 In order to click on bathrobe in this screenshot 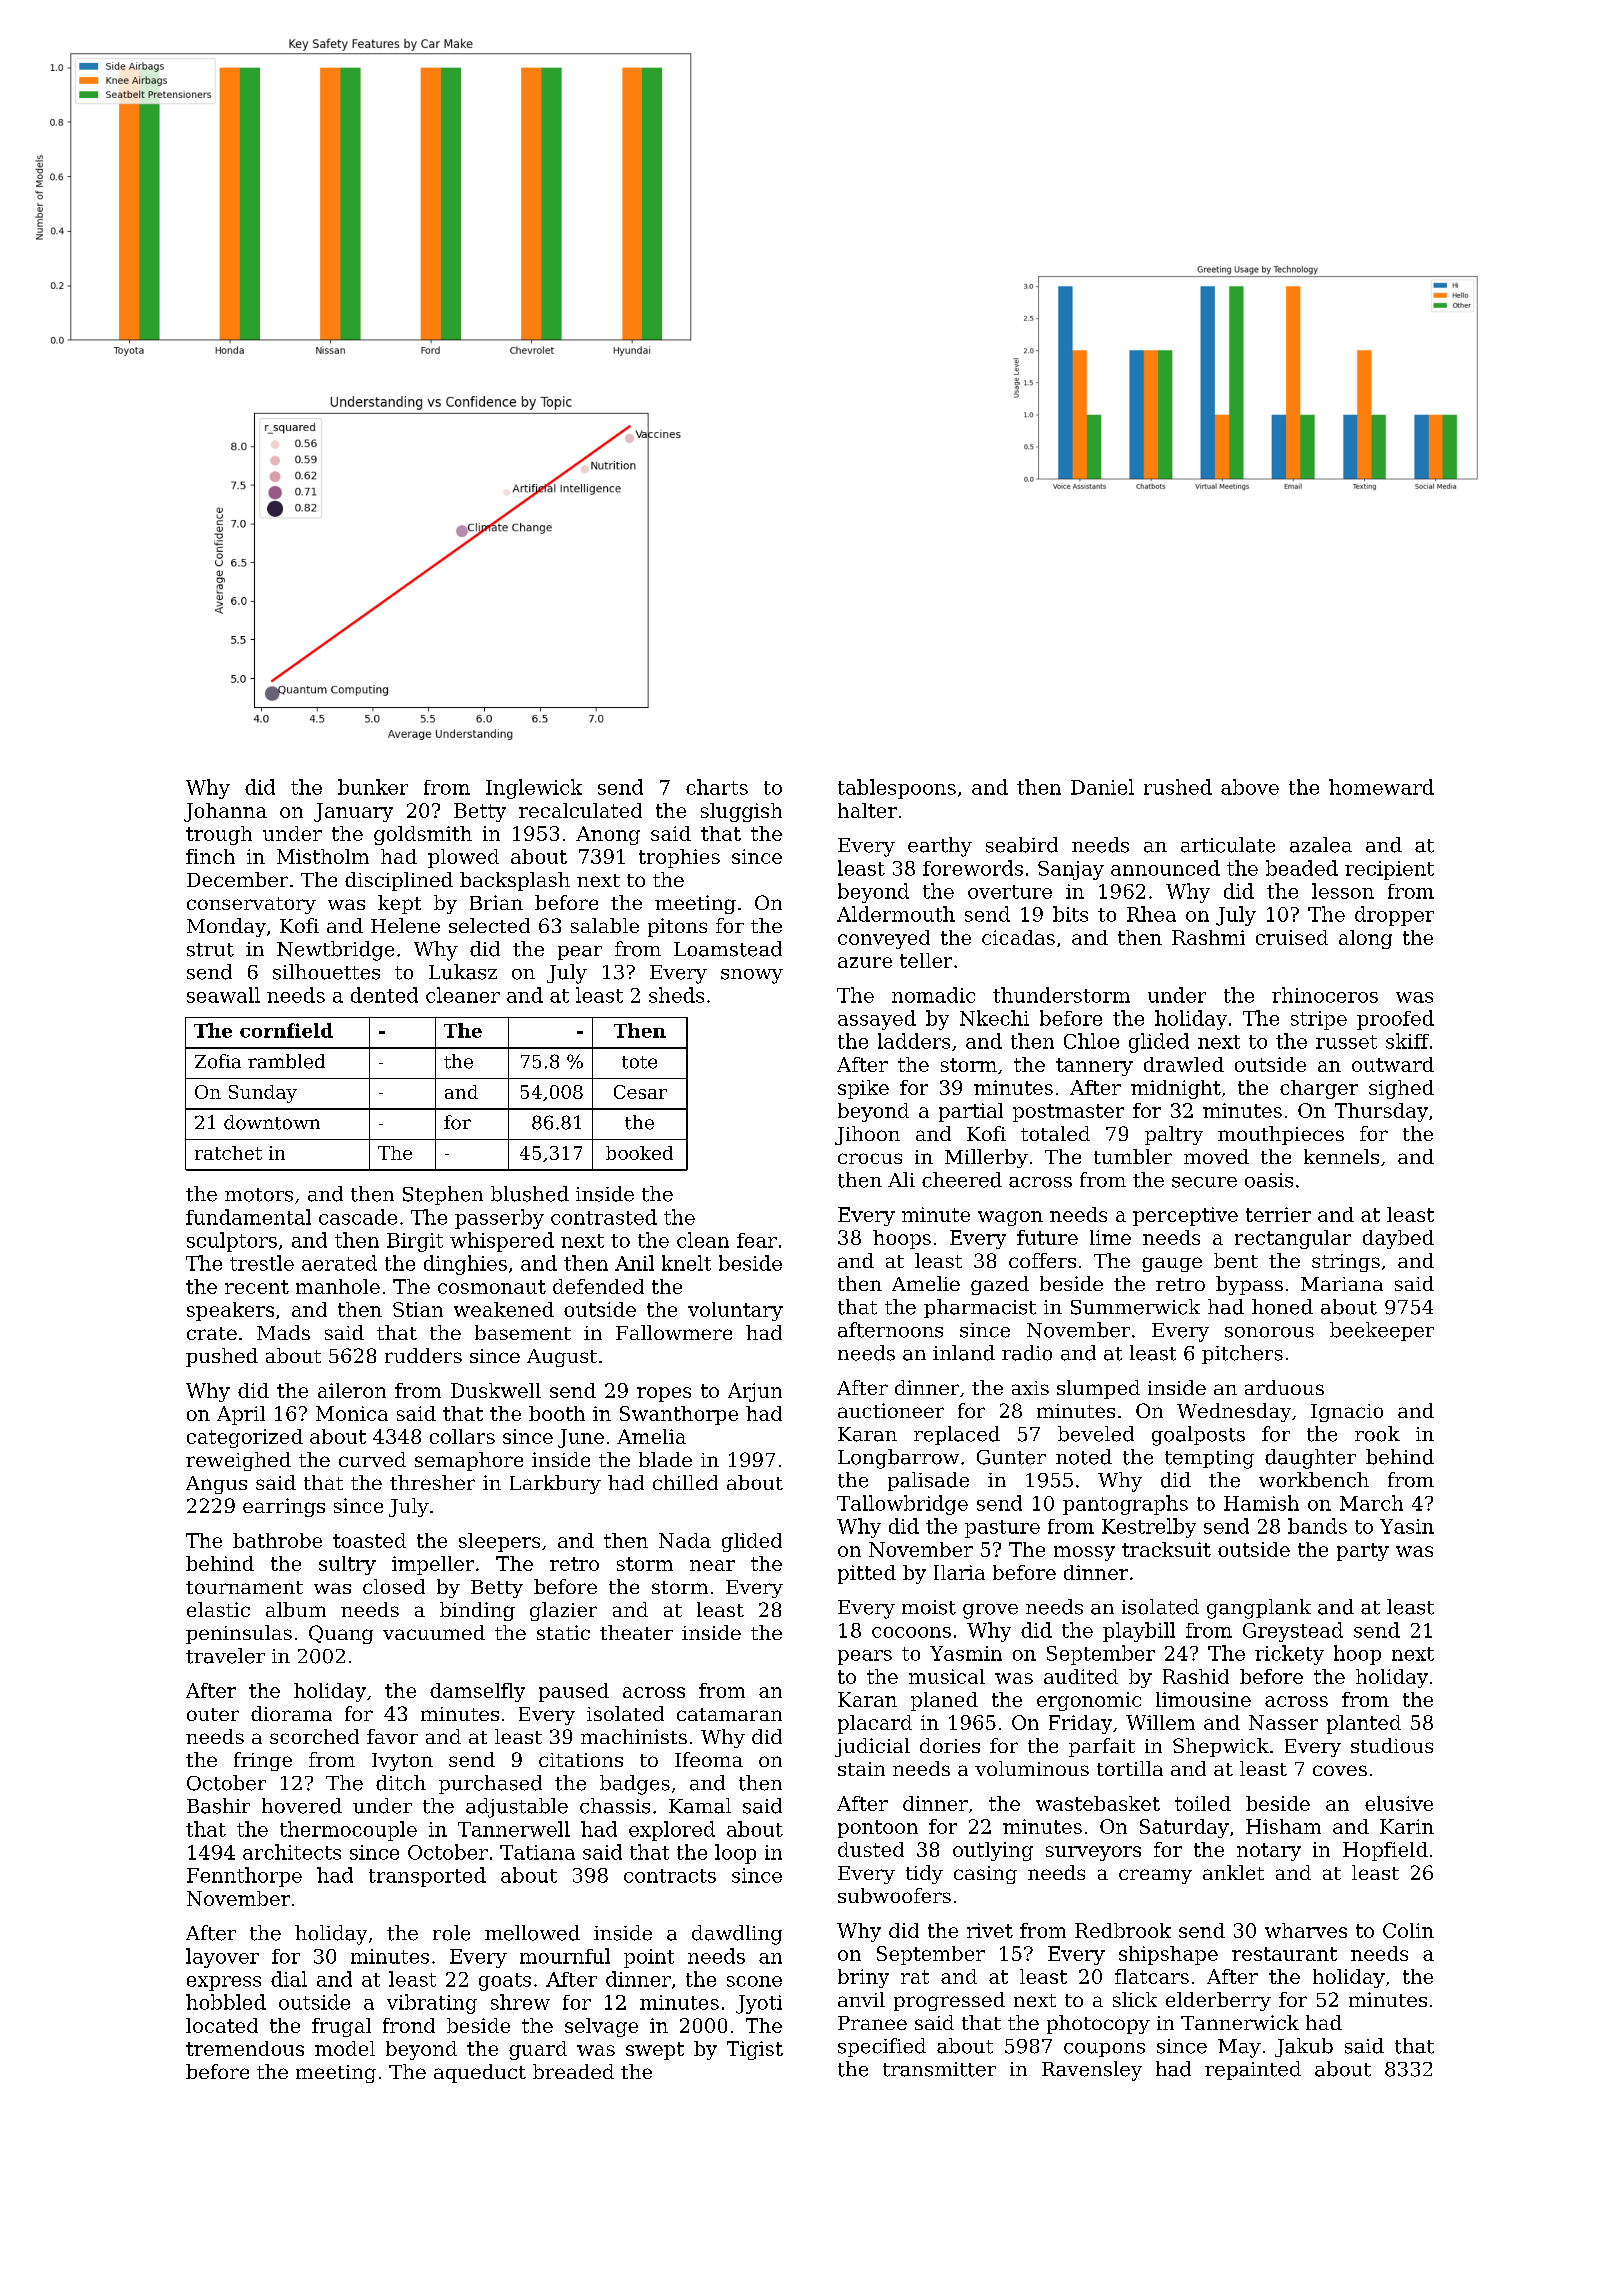, I will do `click(277, 1540)`.
